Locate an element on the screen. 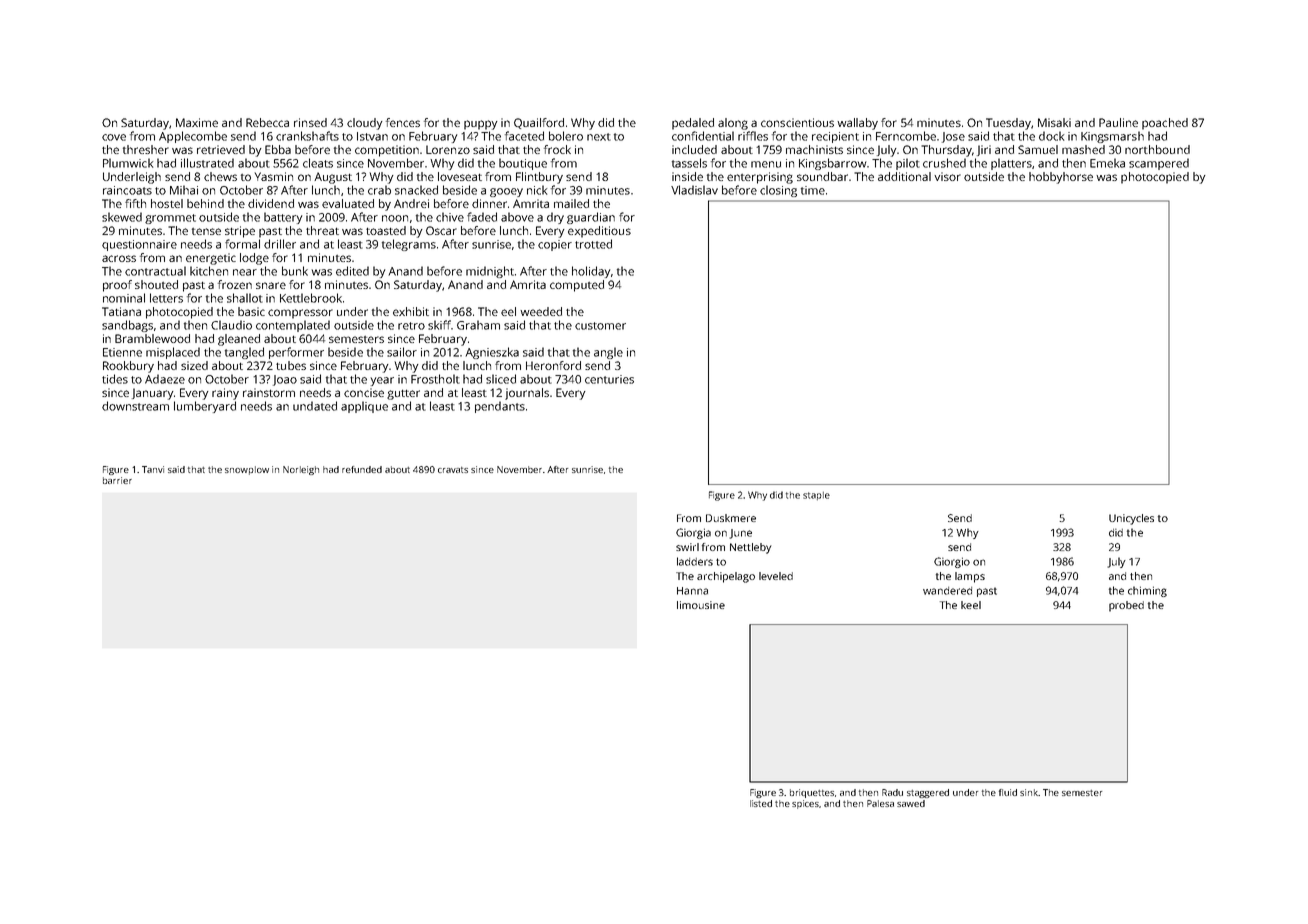 The image size is (1308, 924). Unicycles is located at coordinates (1131, 519).
